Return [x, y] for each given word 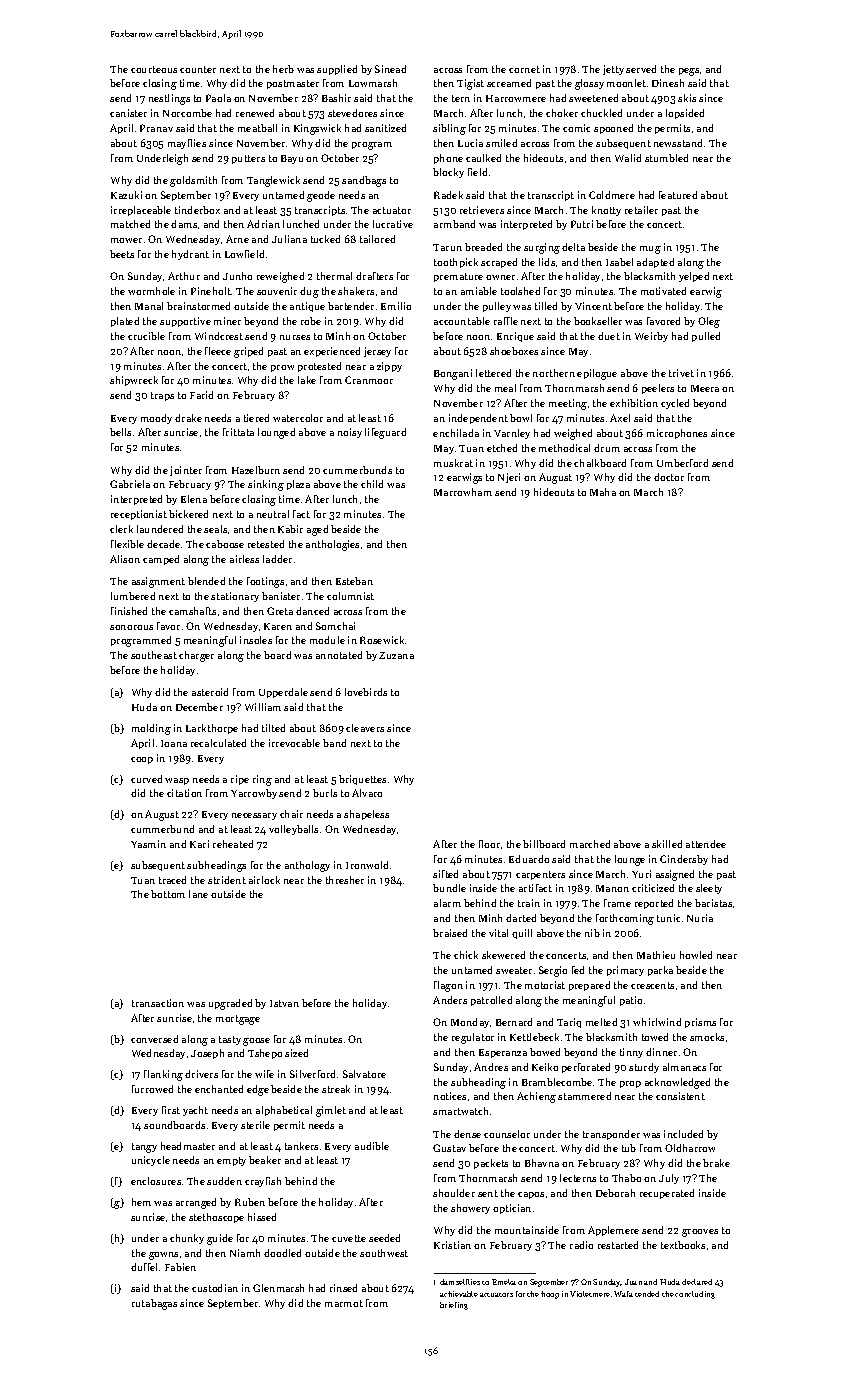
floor [489, 844]
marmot [344, 1303]
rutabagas [154, 1304]
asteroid [210, 692]
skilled [667, 844]
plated [125, 322]
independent [478, 419]
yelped [694, 277]
